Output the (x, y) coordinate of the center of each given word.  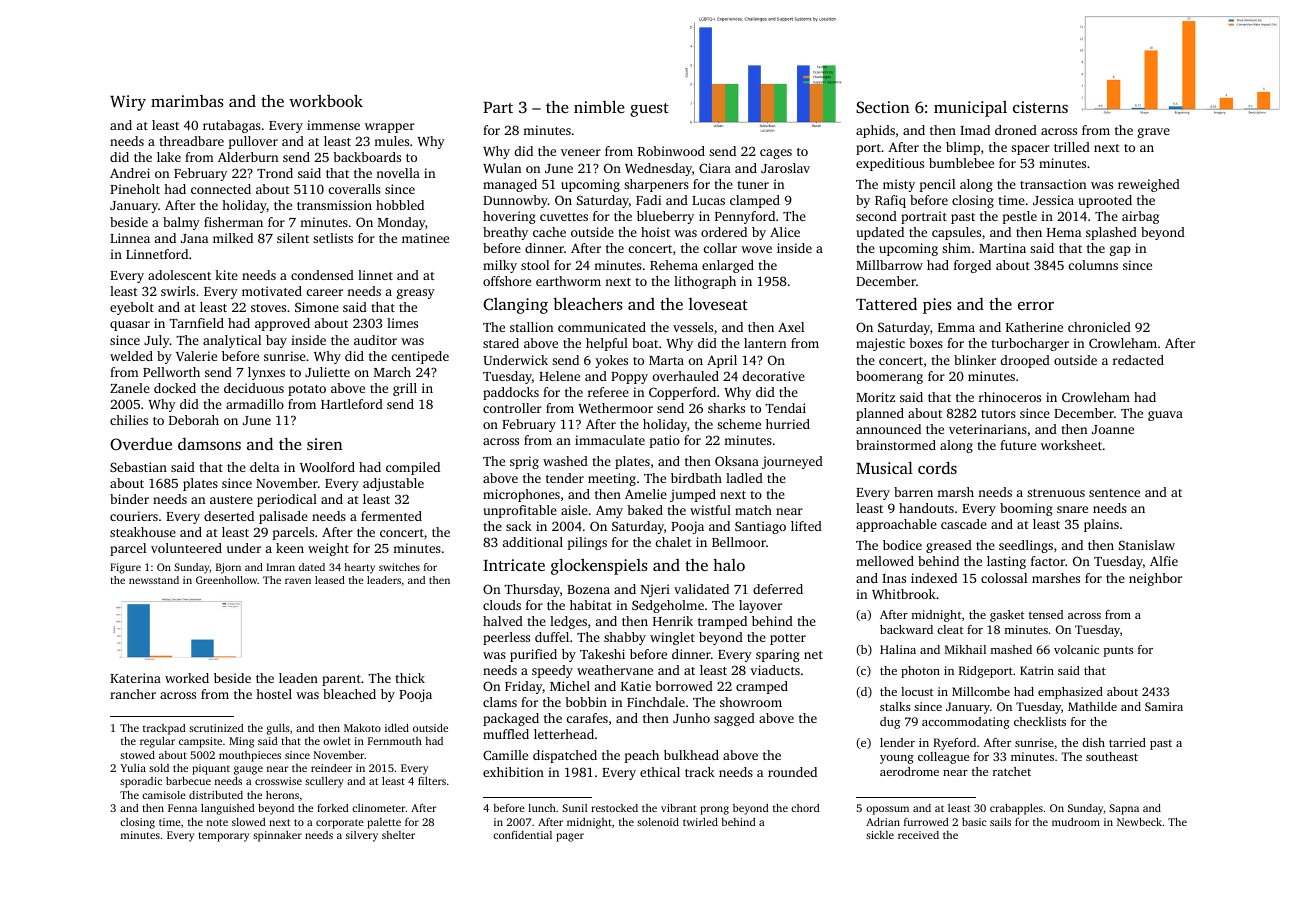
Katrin (1037, 670)
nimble (599, 106)
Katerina (135, 678)
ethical (660, 772)
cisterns (1040, 107)
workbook (326, 100)
